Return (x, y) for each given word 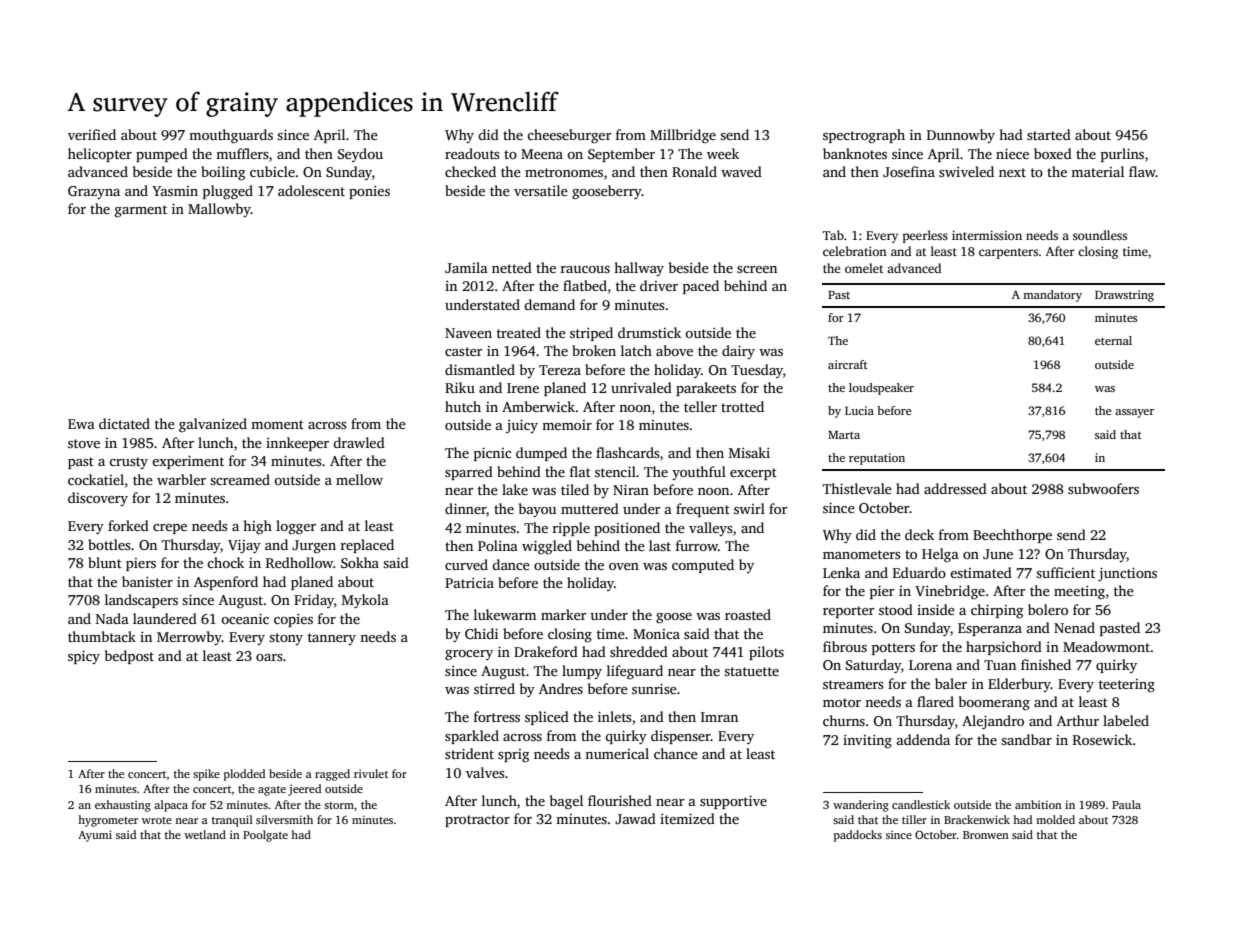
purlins (1122, 155)
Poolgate (265, 836)
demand (550, 304)
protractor (477, 821)
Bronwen (986, 835)
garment (141, 211)
